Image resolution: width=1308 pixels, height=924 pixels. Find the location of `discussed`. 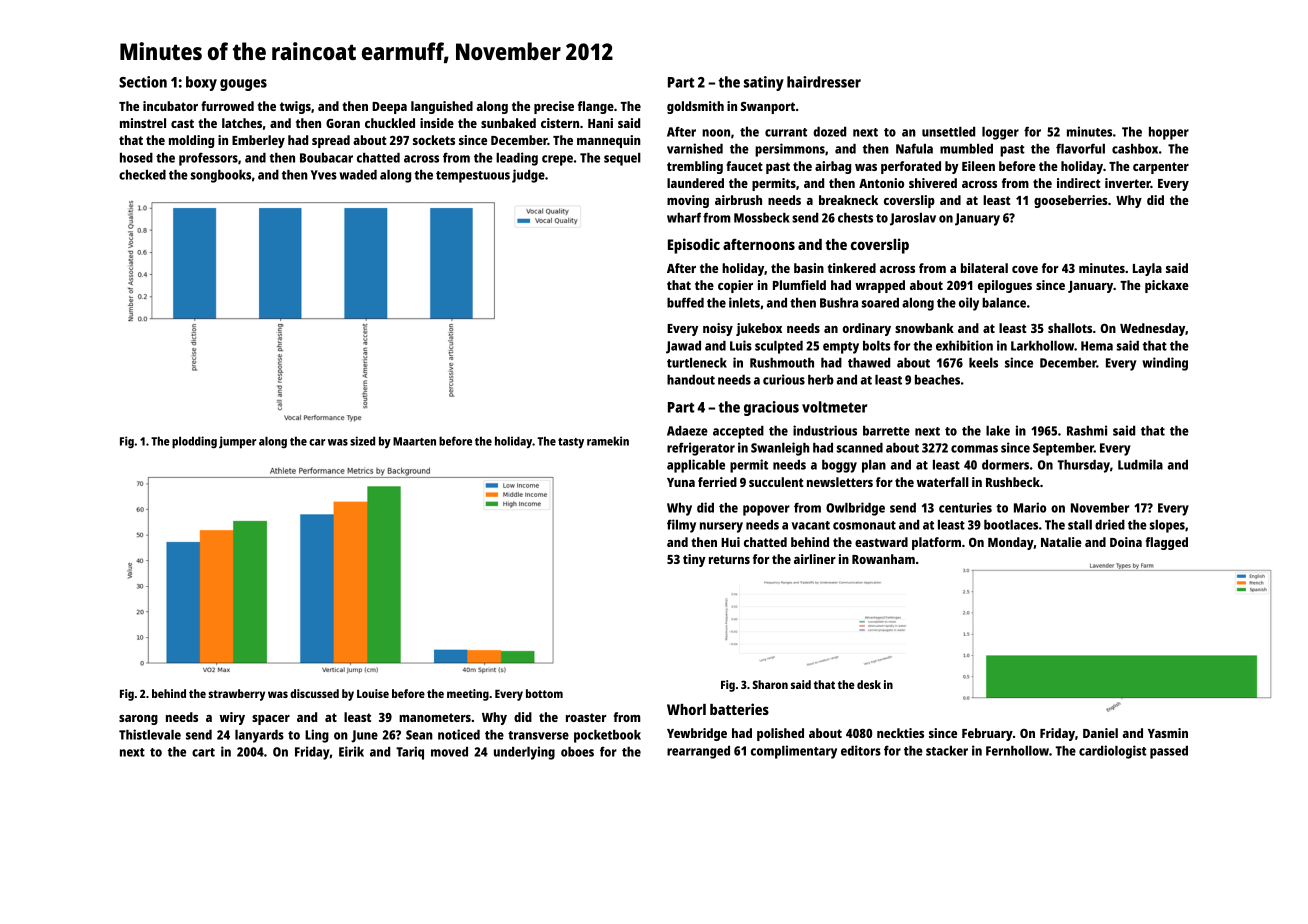

discussed is located at coordinates (314, 693).
